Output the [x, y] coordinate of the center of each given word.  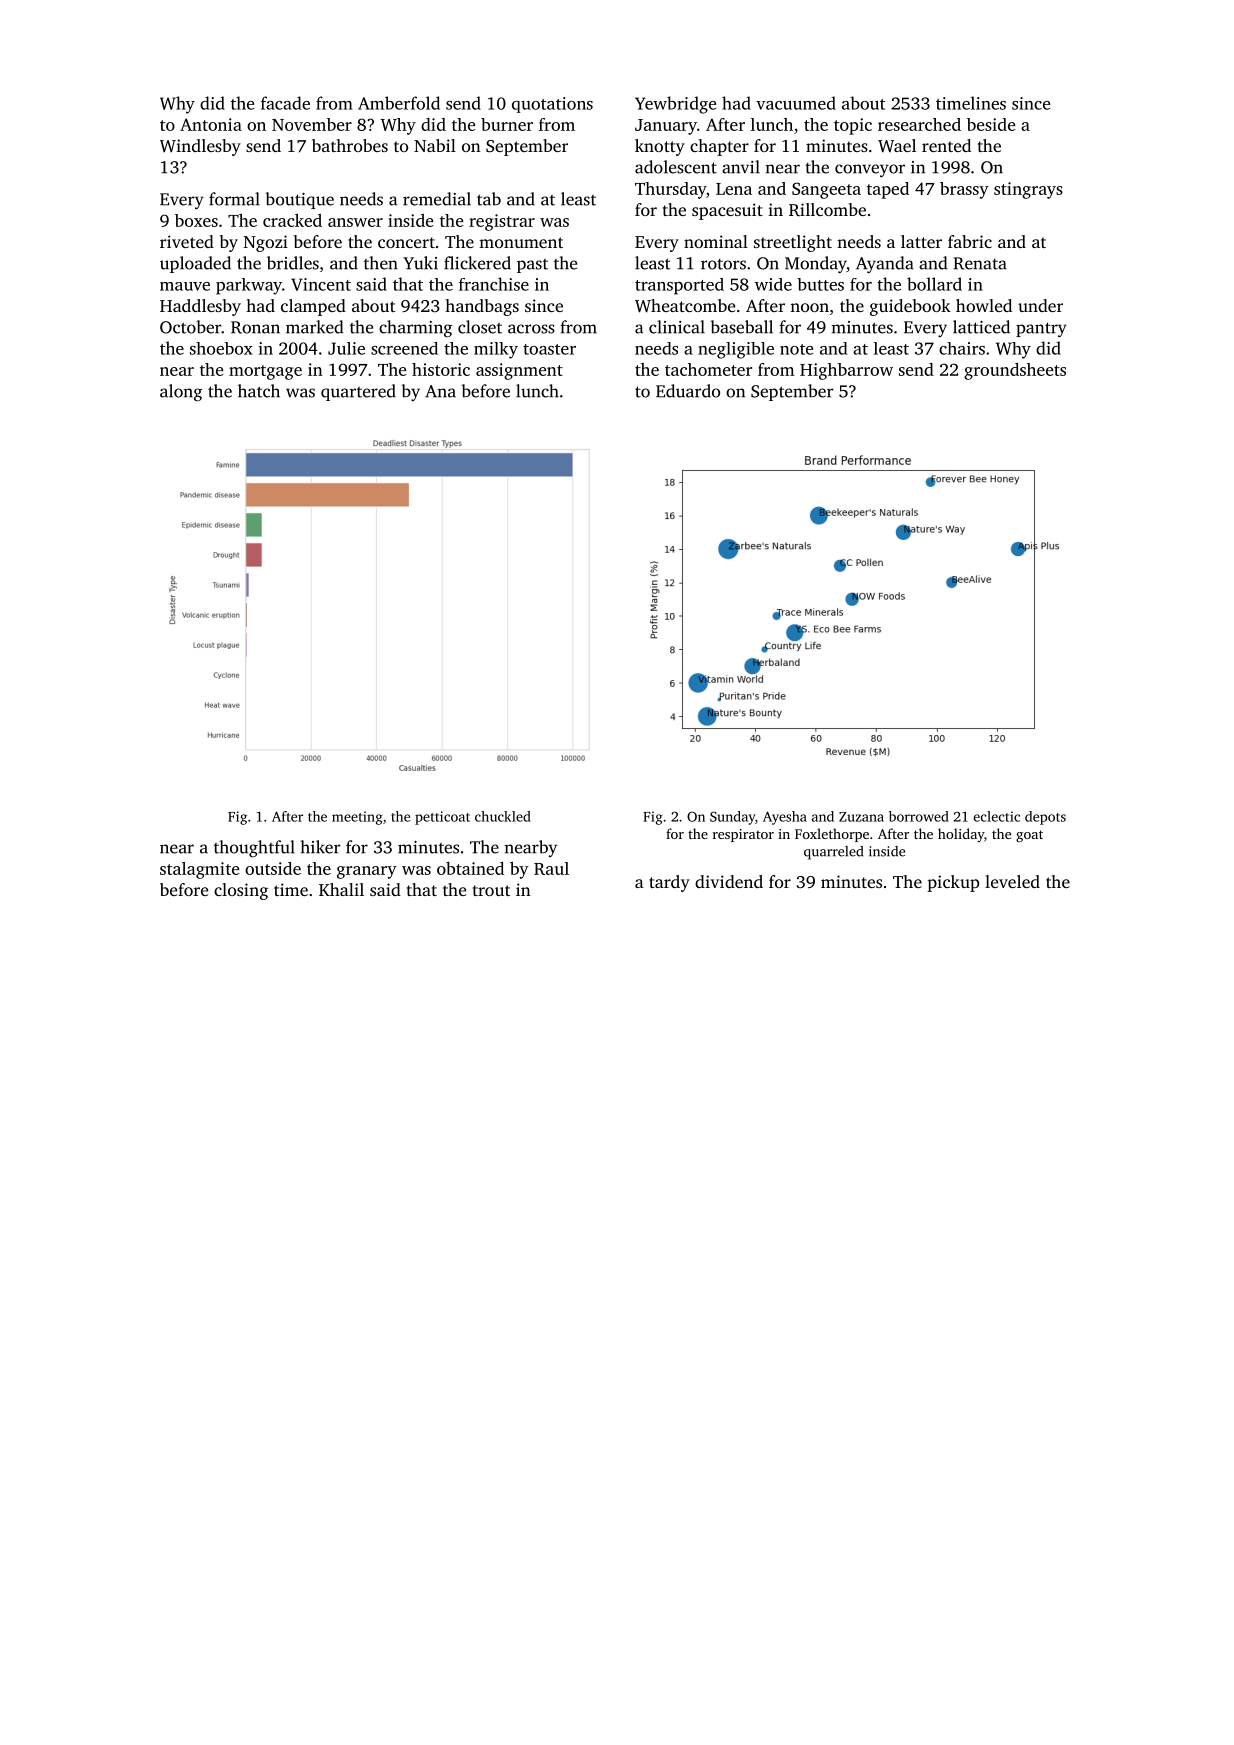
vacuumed [796, 103]
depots [1045, 818]
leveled [1012, 881]
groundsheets [1015, 371]
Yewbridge [675, 105]
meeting [357, 818]
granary [367, 872]
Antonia [211, 124]
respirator [743, 835]
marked [314, 327]
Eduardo [688, 391]
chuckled [503, 816]
